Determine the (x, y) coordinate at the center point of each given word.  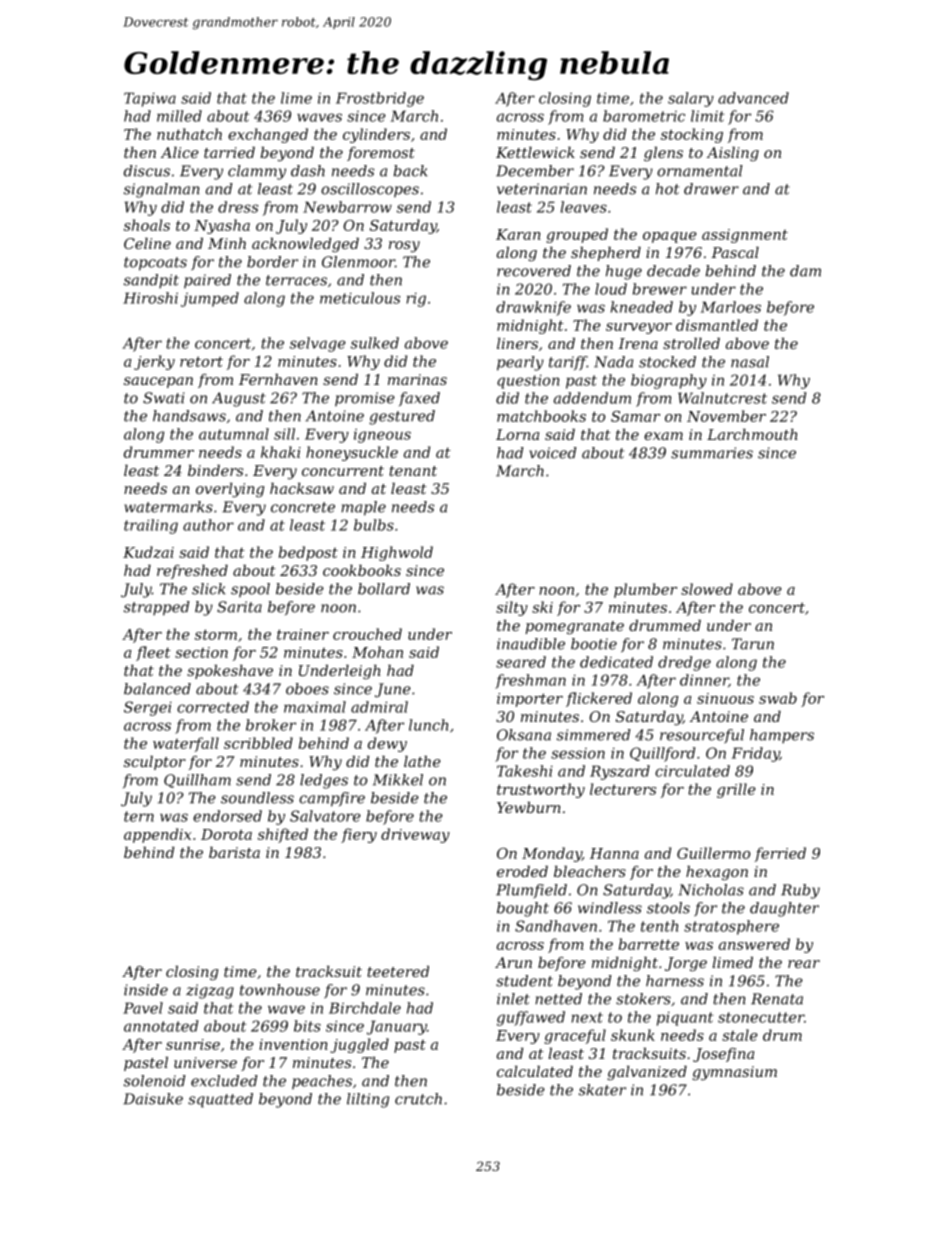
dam (805, 271)
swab (778, 698)
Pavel (143, 1008)
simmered (594, 735)
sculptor (155, 763)
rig (416, 300)
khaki (281, 452)
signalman (161, 190)
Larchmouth (752, 434)
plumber (645, 590)
